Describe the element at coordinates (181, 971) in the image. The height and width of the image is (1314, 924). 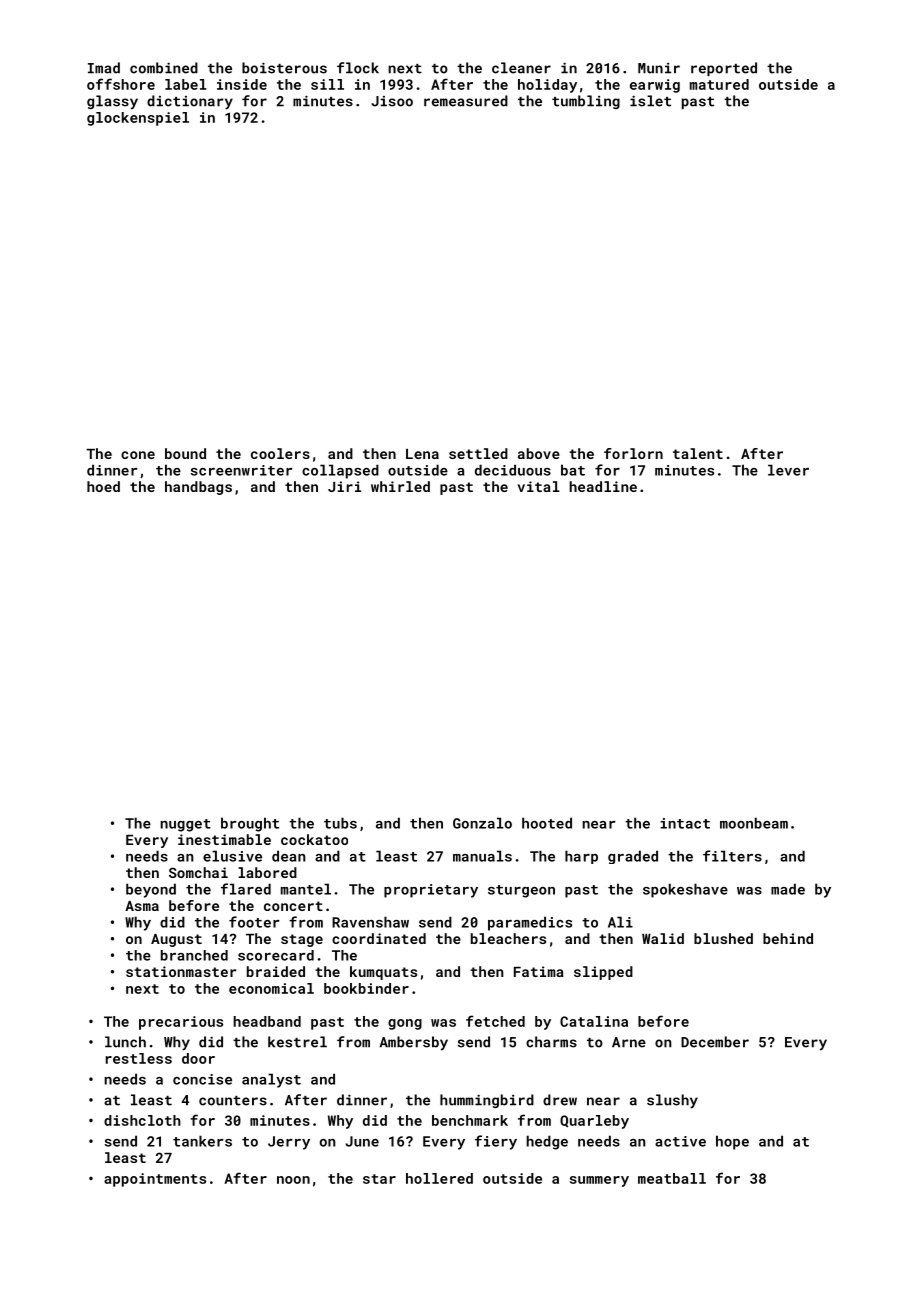
I see `stationmaster` at that location.
